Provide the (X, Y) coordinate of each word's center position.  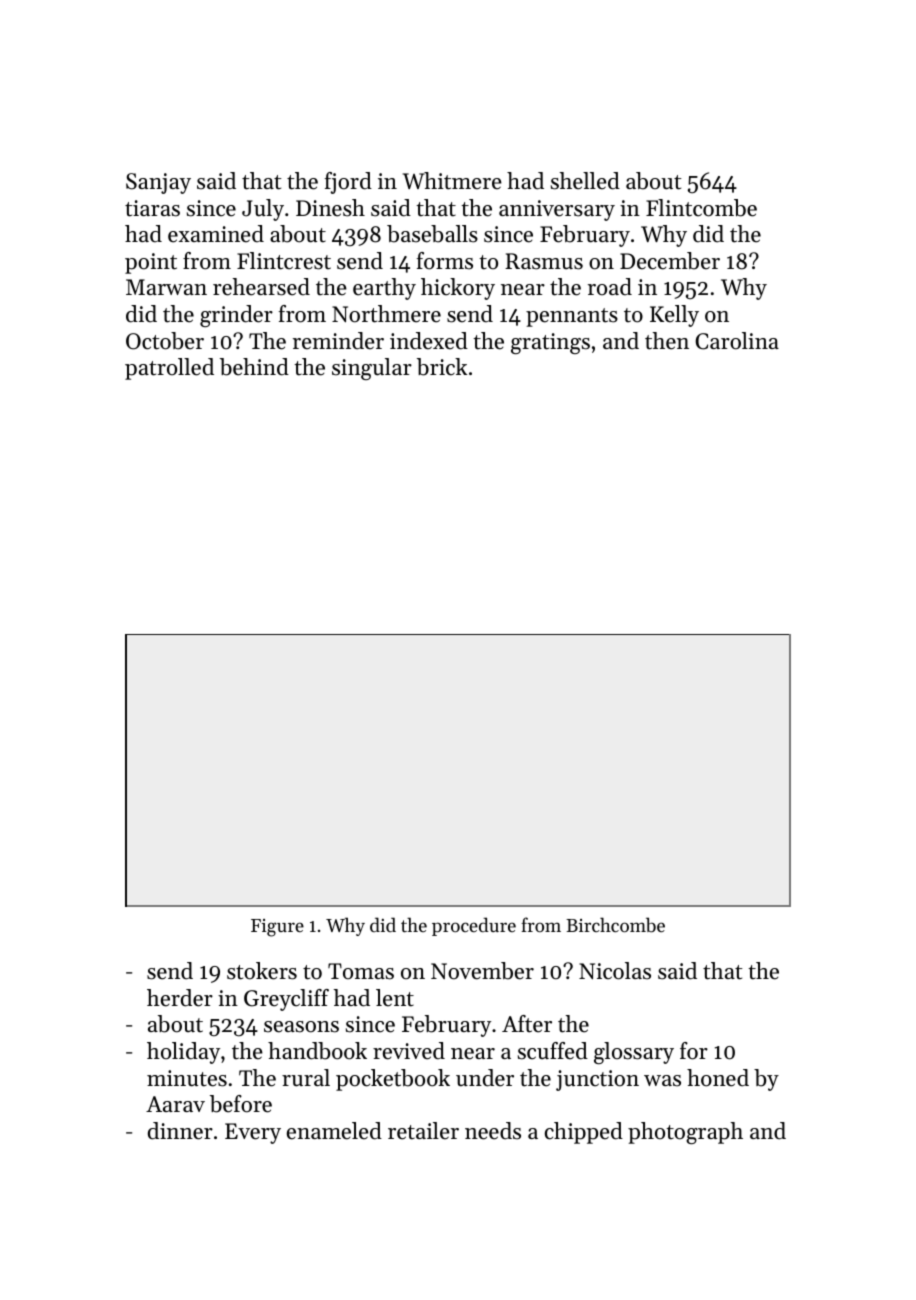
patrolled (169, 369)
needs (493, 1131)
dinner (180, 1131)
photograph (685, 1133)
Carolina (737, 341)
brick (442, 367)
